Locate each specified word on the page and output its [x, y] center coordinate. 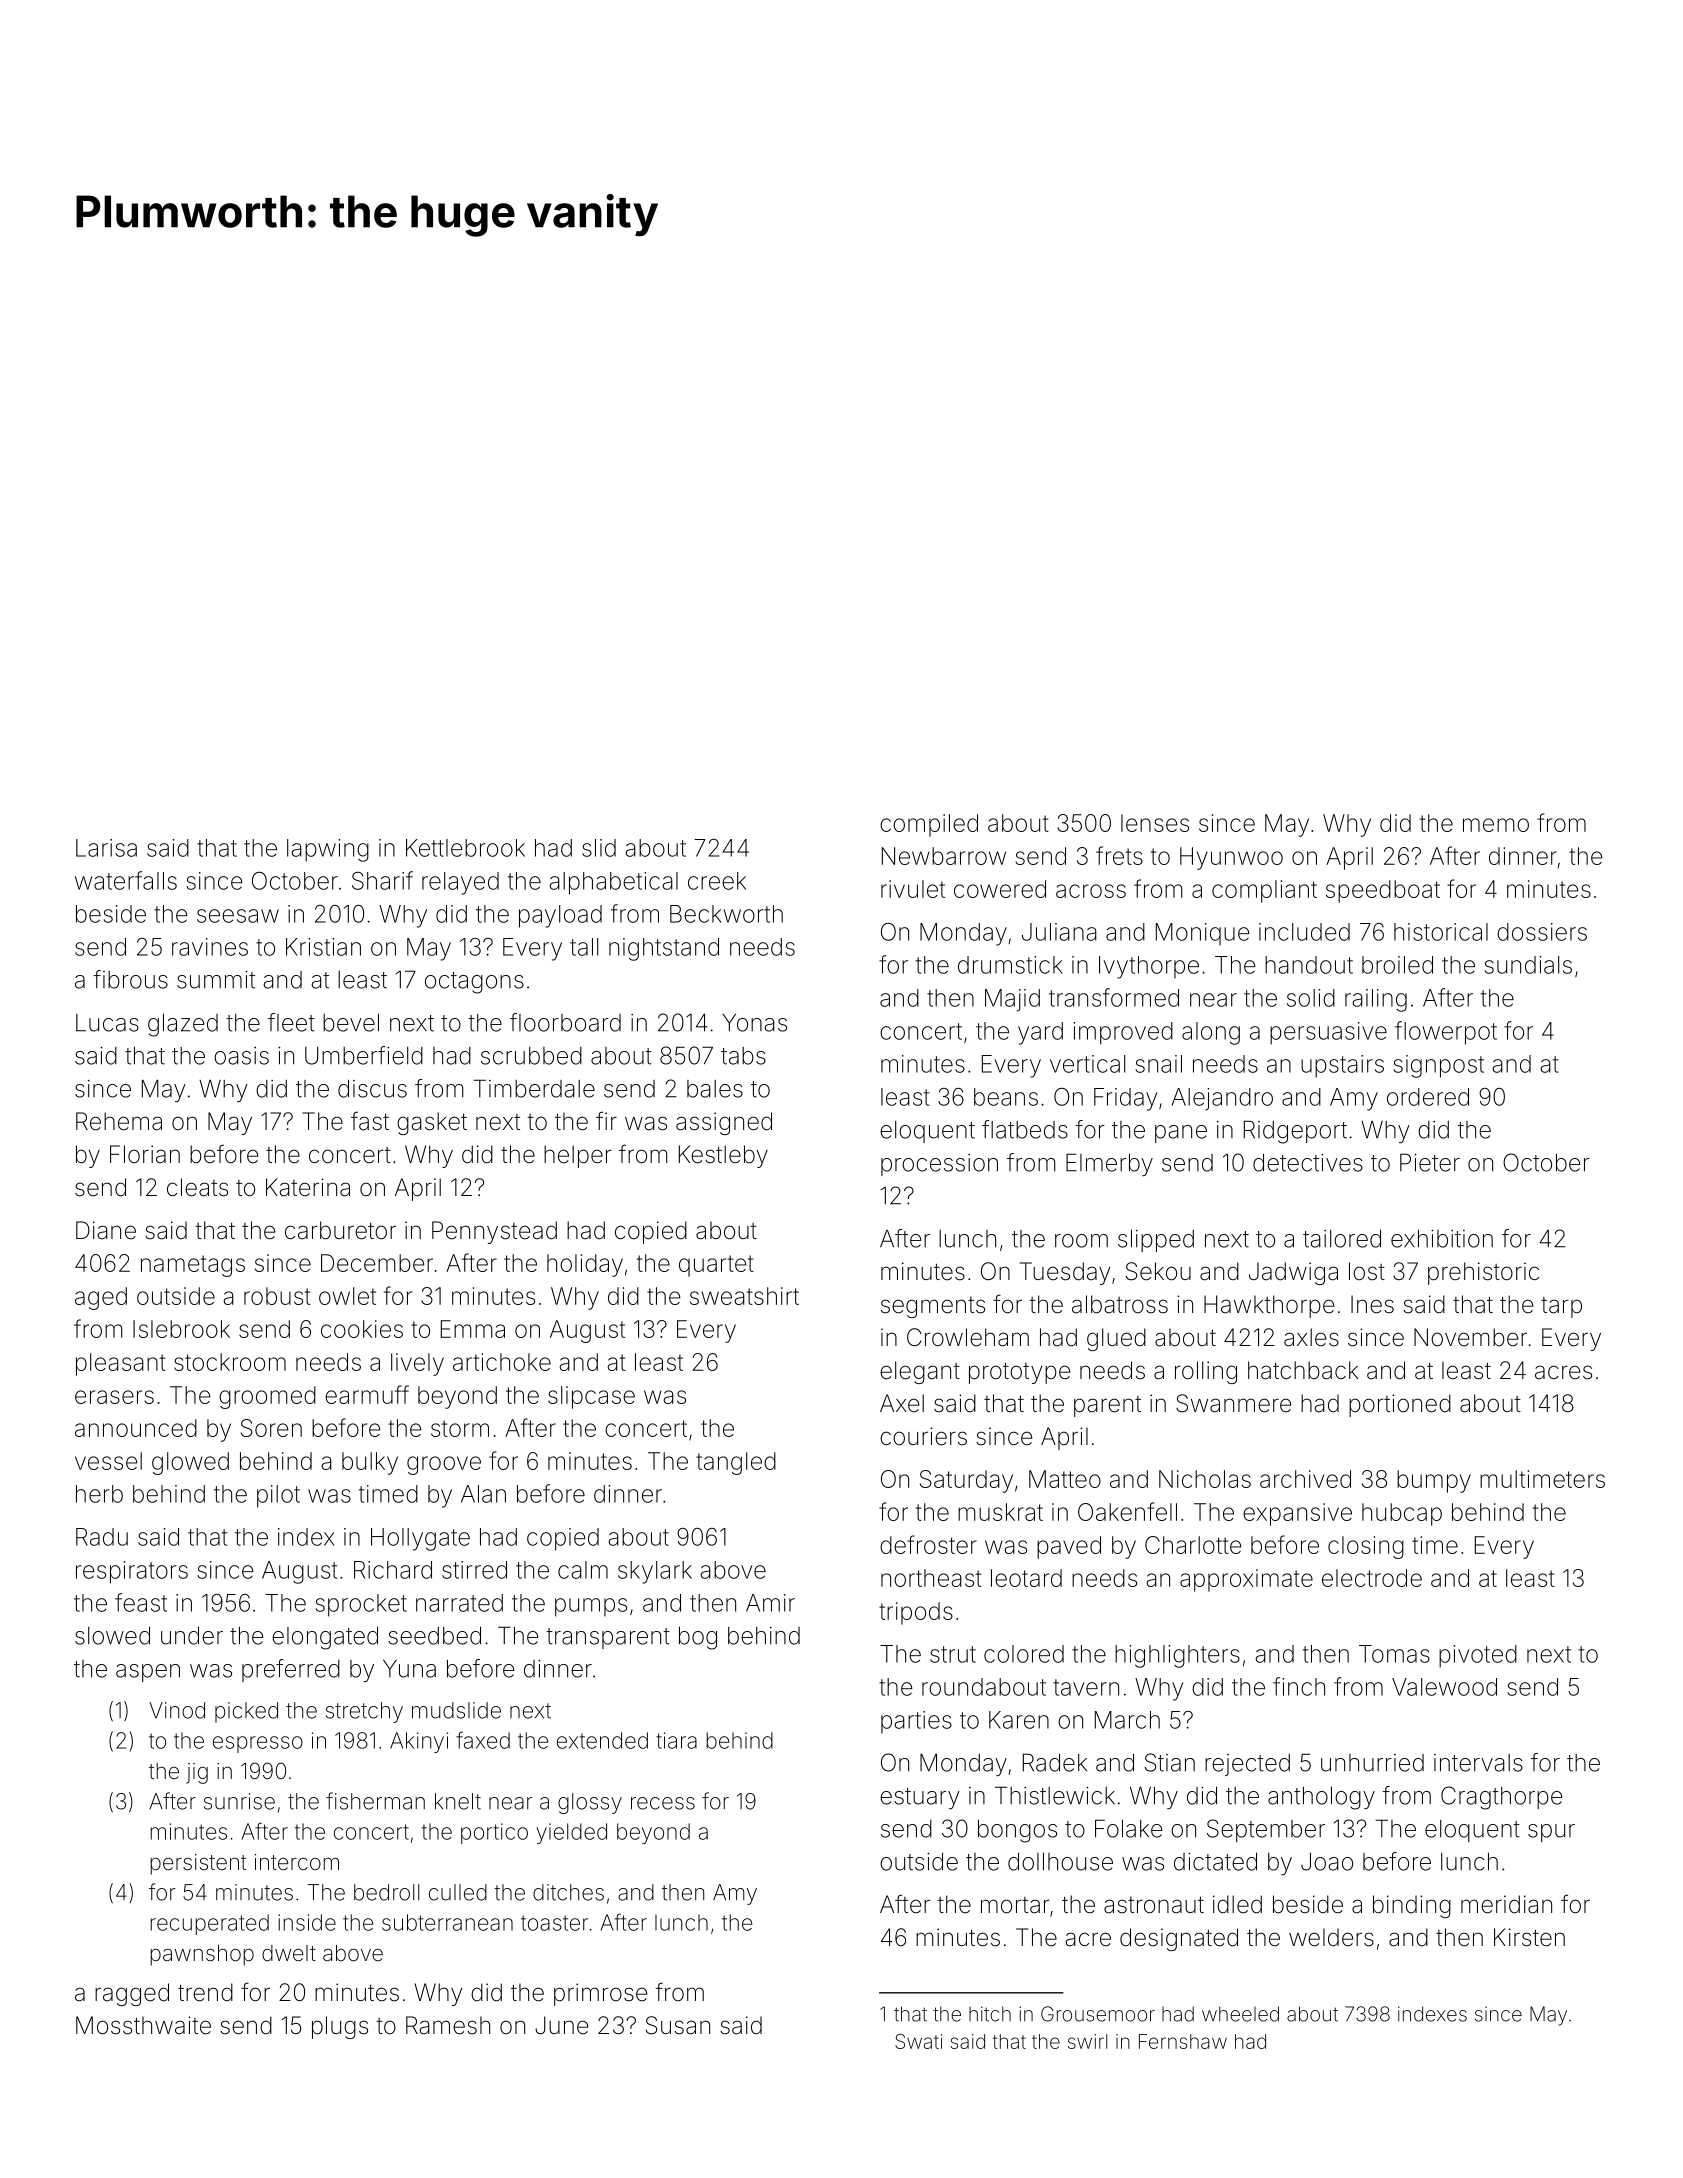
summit [216, 980]
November [1470, 1337]
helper [578, 1156]
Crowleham [968, 1337]
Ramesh [448, 2025]
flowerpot [1446, 1033]
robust [277, 1296]
